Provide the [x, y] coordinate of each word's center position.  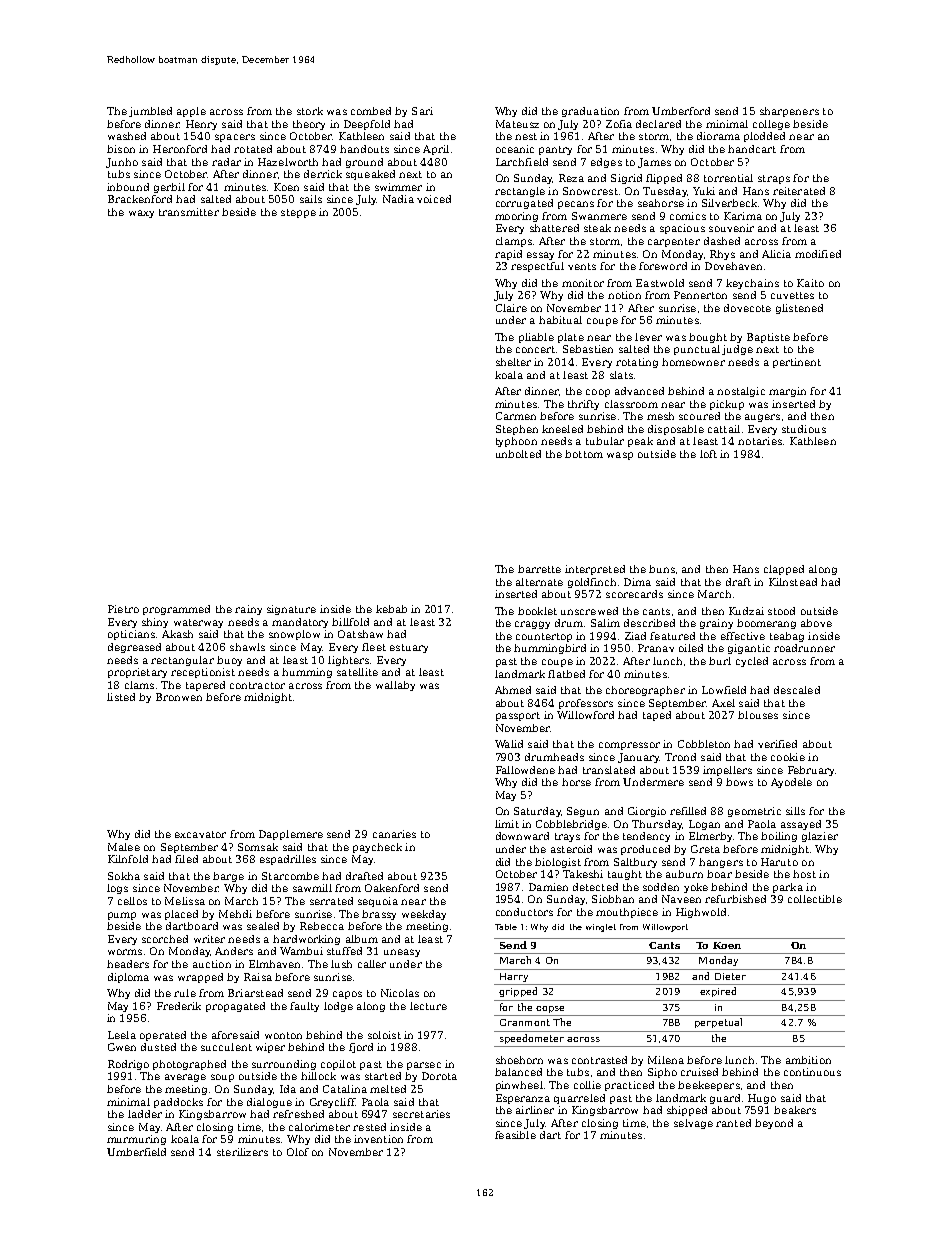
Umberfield [136, 1152]
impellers [727, 771]
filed [186, 859]
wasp [620, 456]
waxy [141, 214]
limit [507, 824]
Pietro [123, 609]
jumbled [150, 112]
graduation [590, 112]
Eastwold [660, 283]
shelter [513, 362]
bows [739, 782]
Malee [124, 847]
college [771, 125]
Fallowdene [525, 770]
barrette [539, 569]
